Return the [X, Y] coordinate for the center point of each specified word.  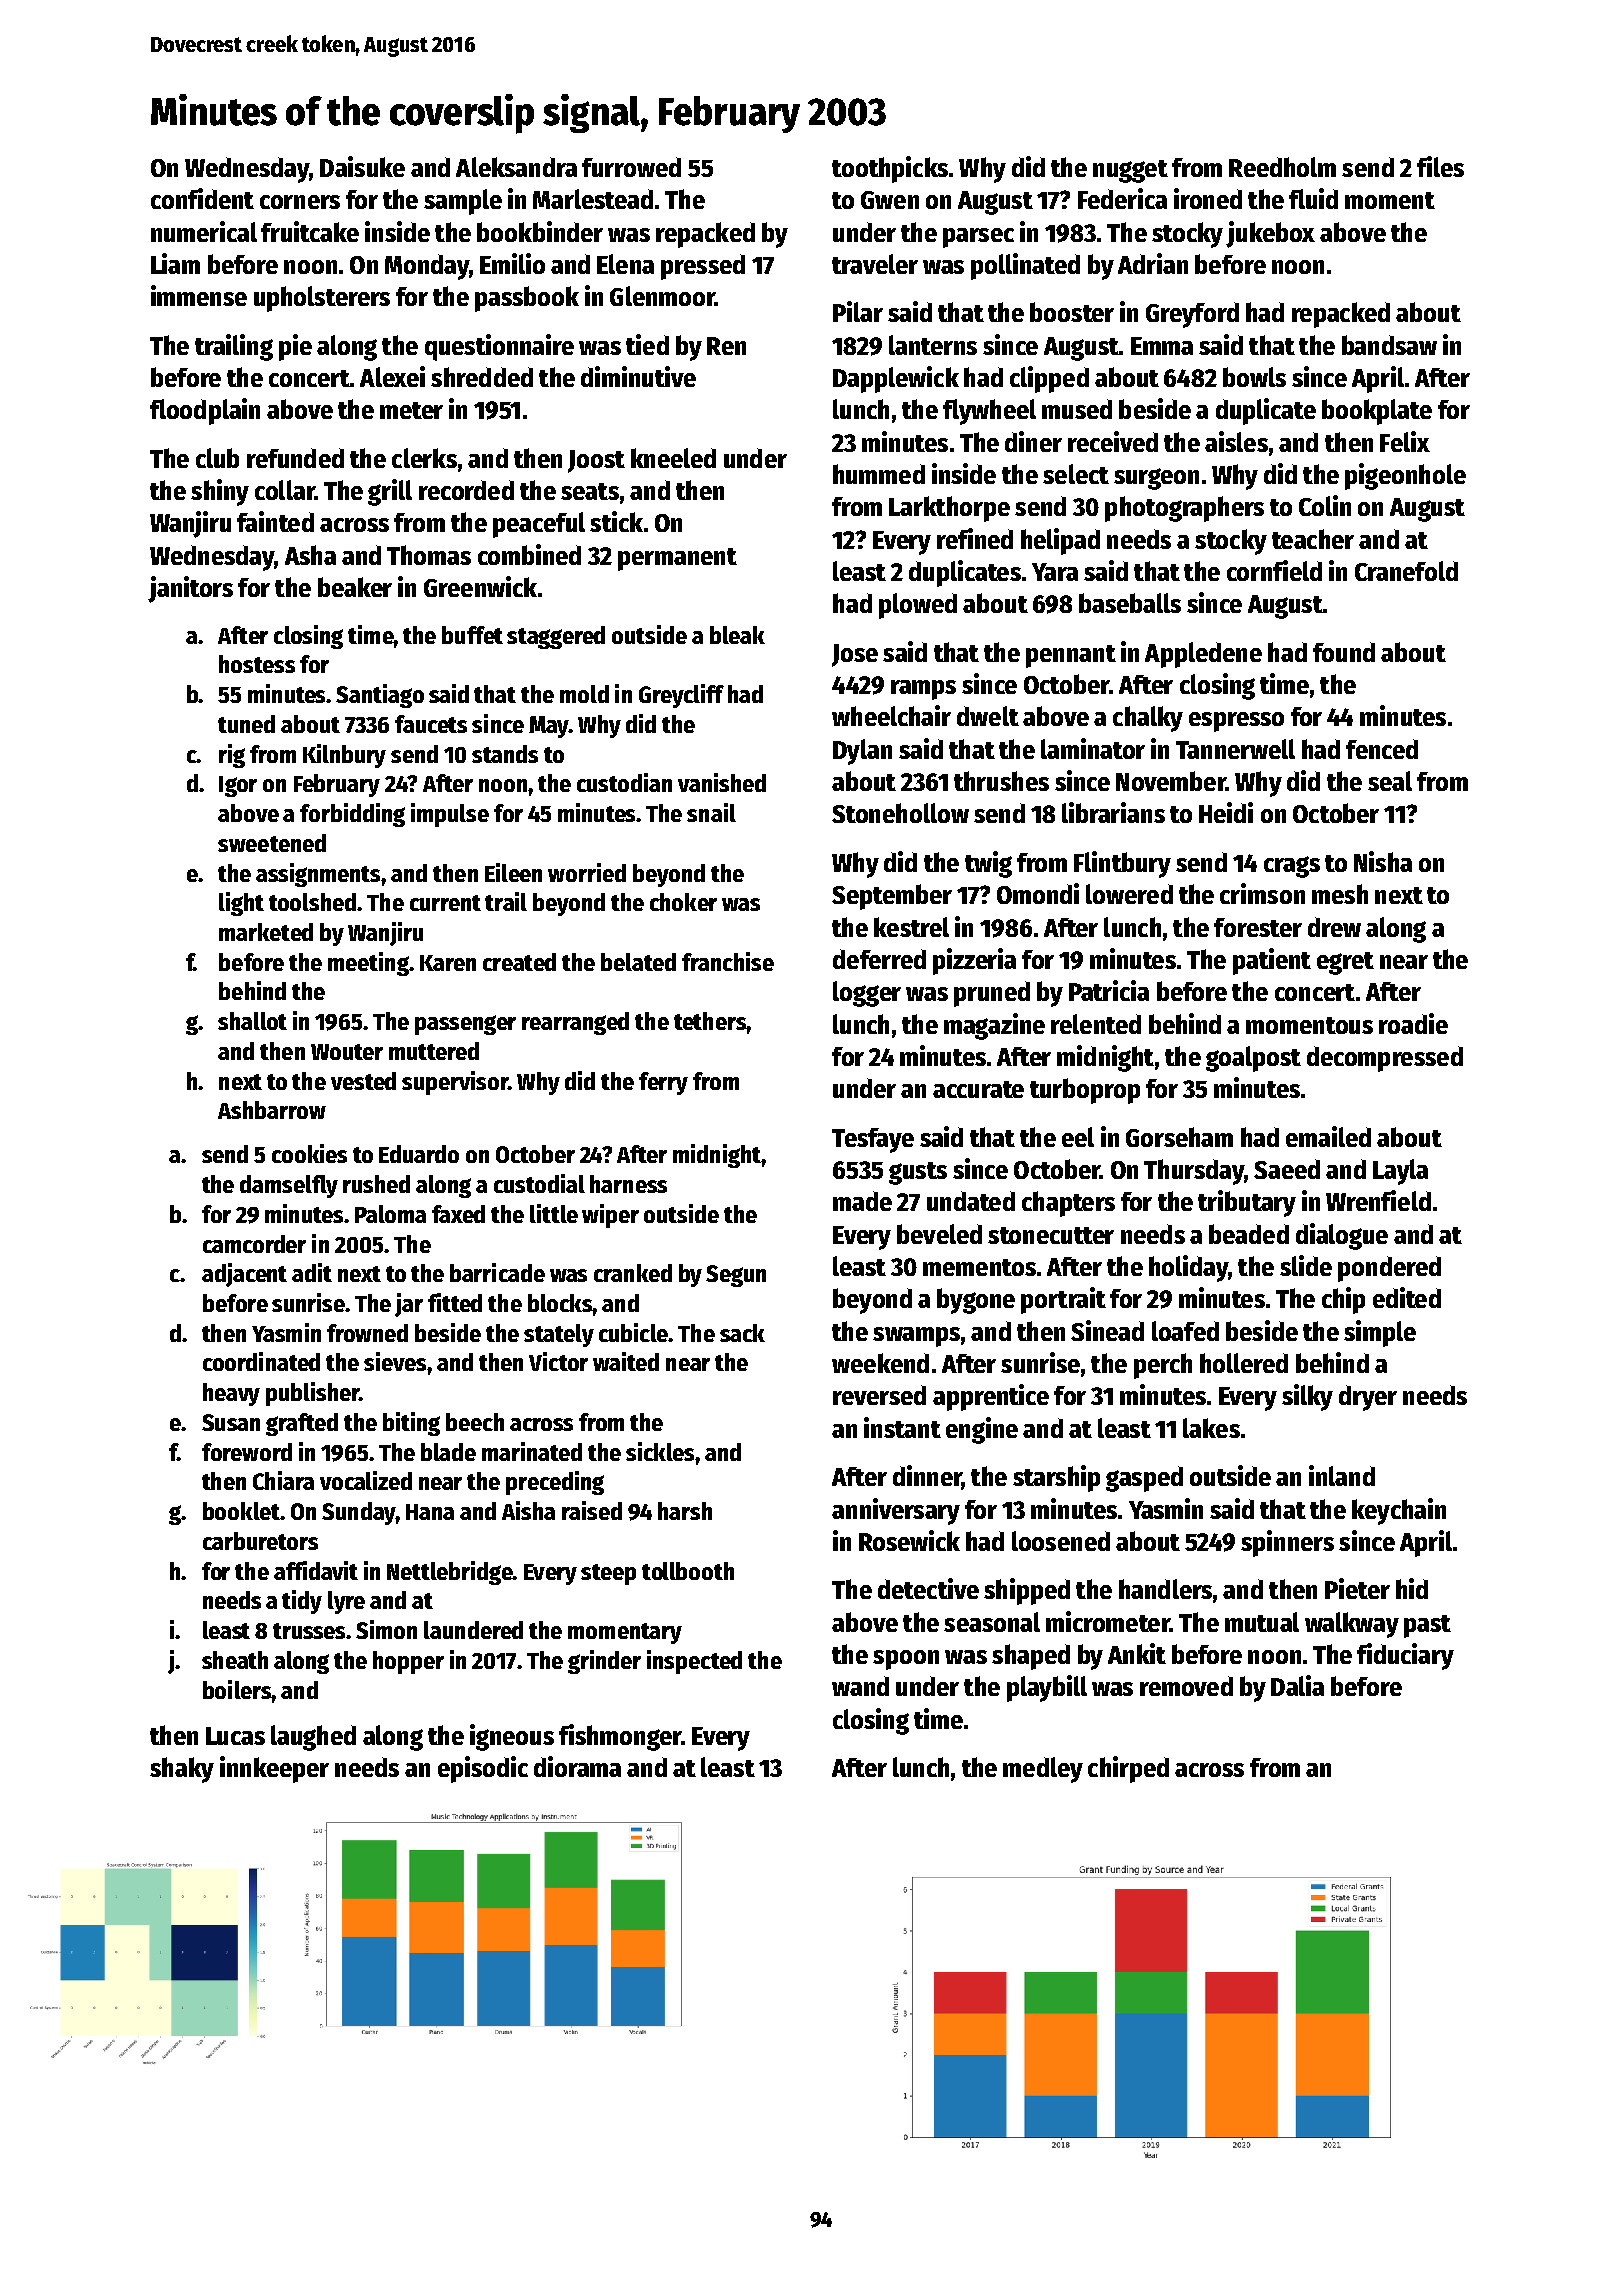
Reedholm [1282, 167]
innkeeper [274, 1769]
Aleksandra [516, 167]
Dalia [1297, 1685]
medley [1043, 1770]
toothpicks [890, 169]
